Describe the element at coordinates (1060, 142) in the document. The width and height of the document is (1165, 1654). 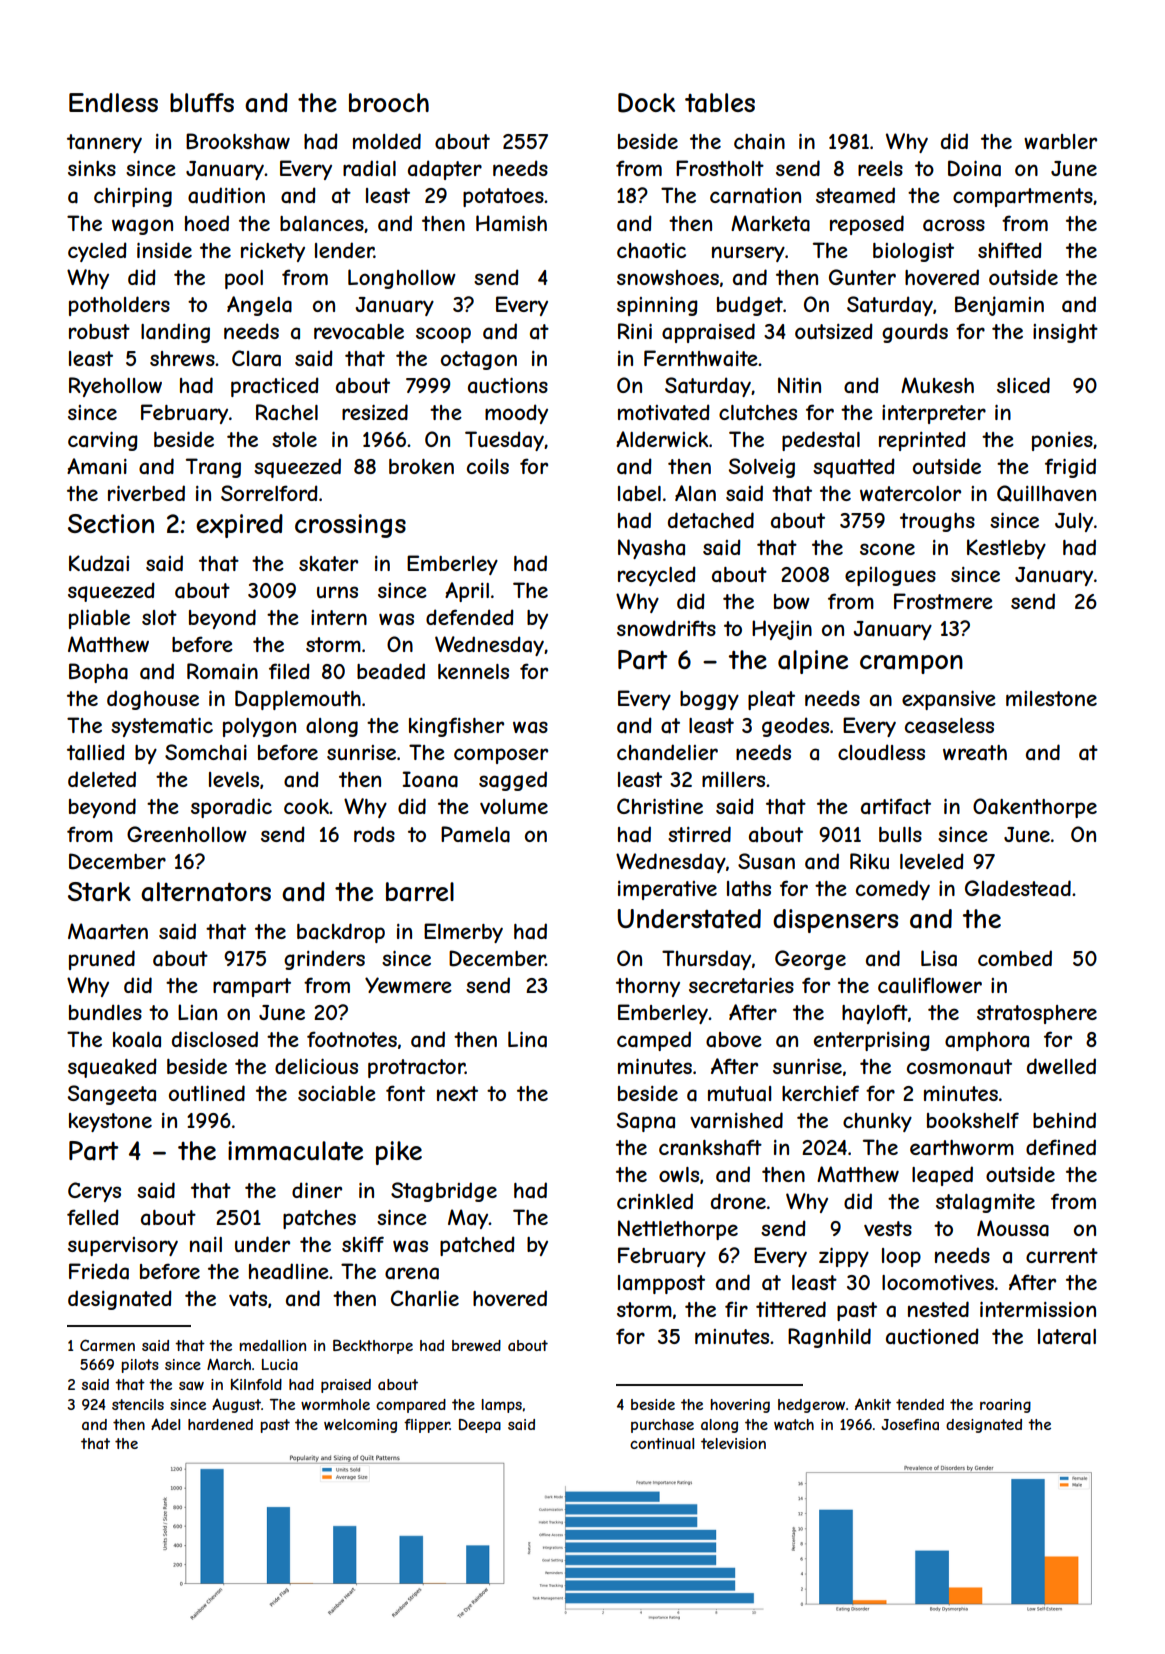
I see `warbler` at that location.
